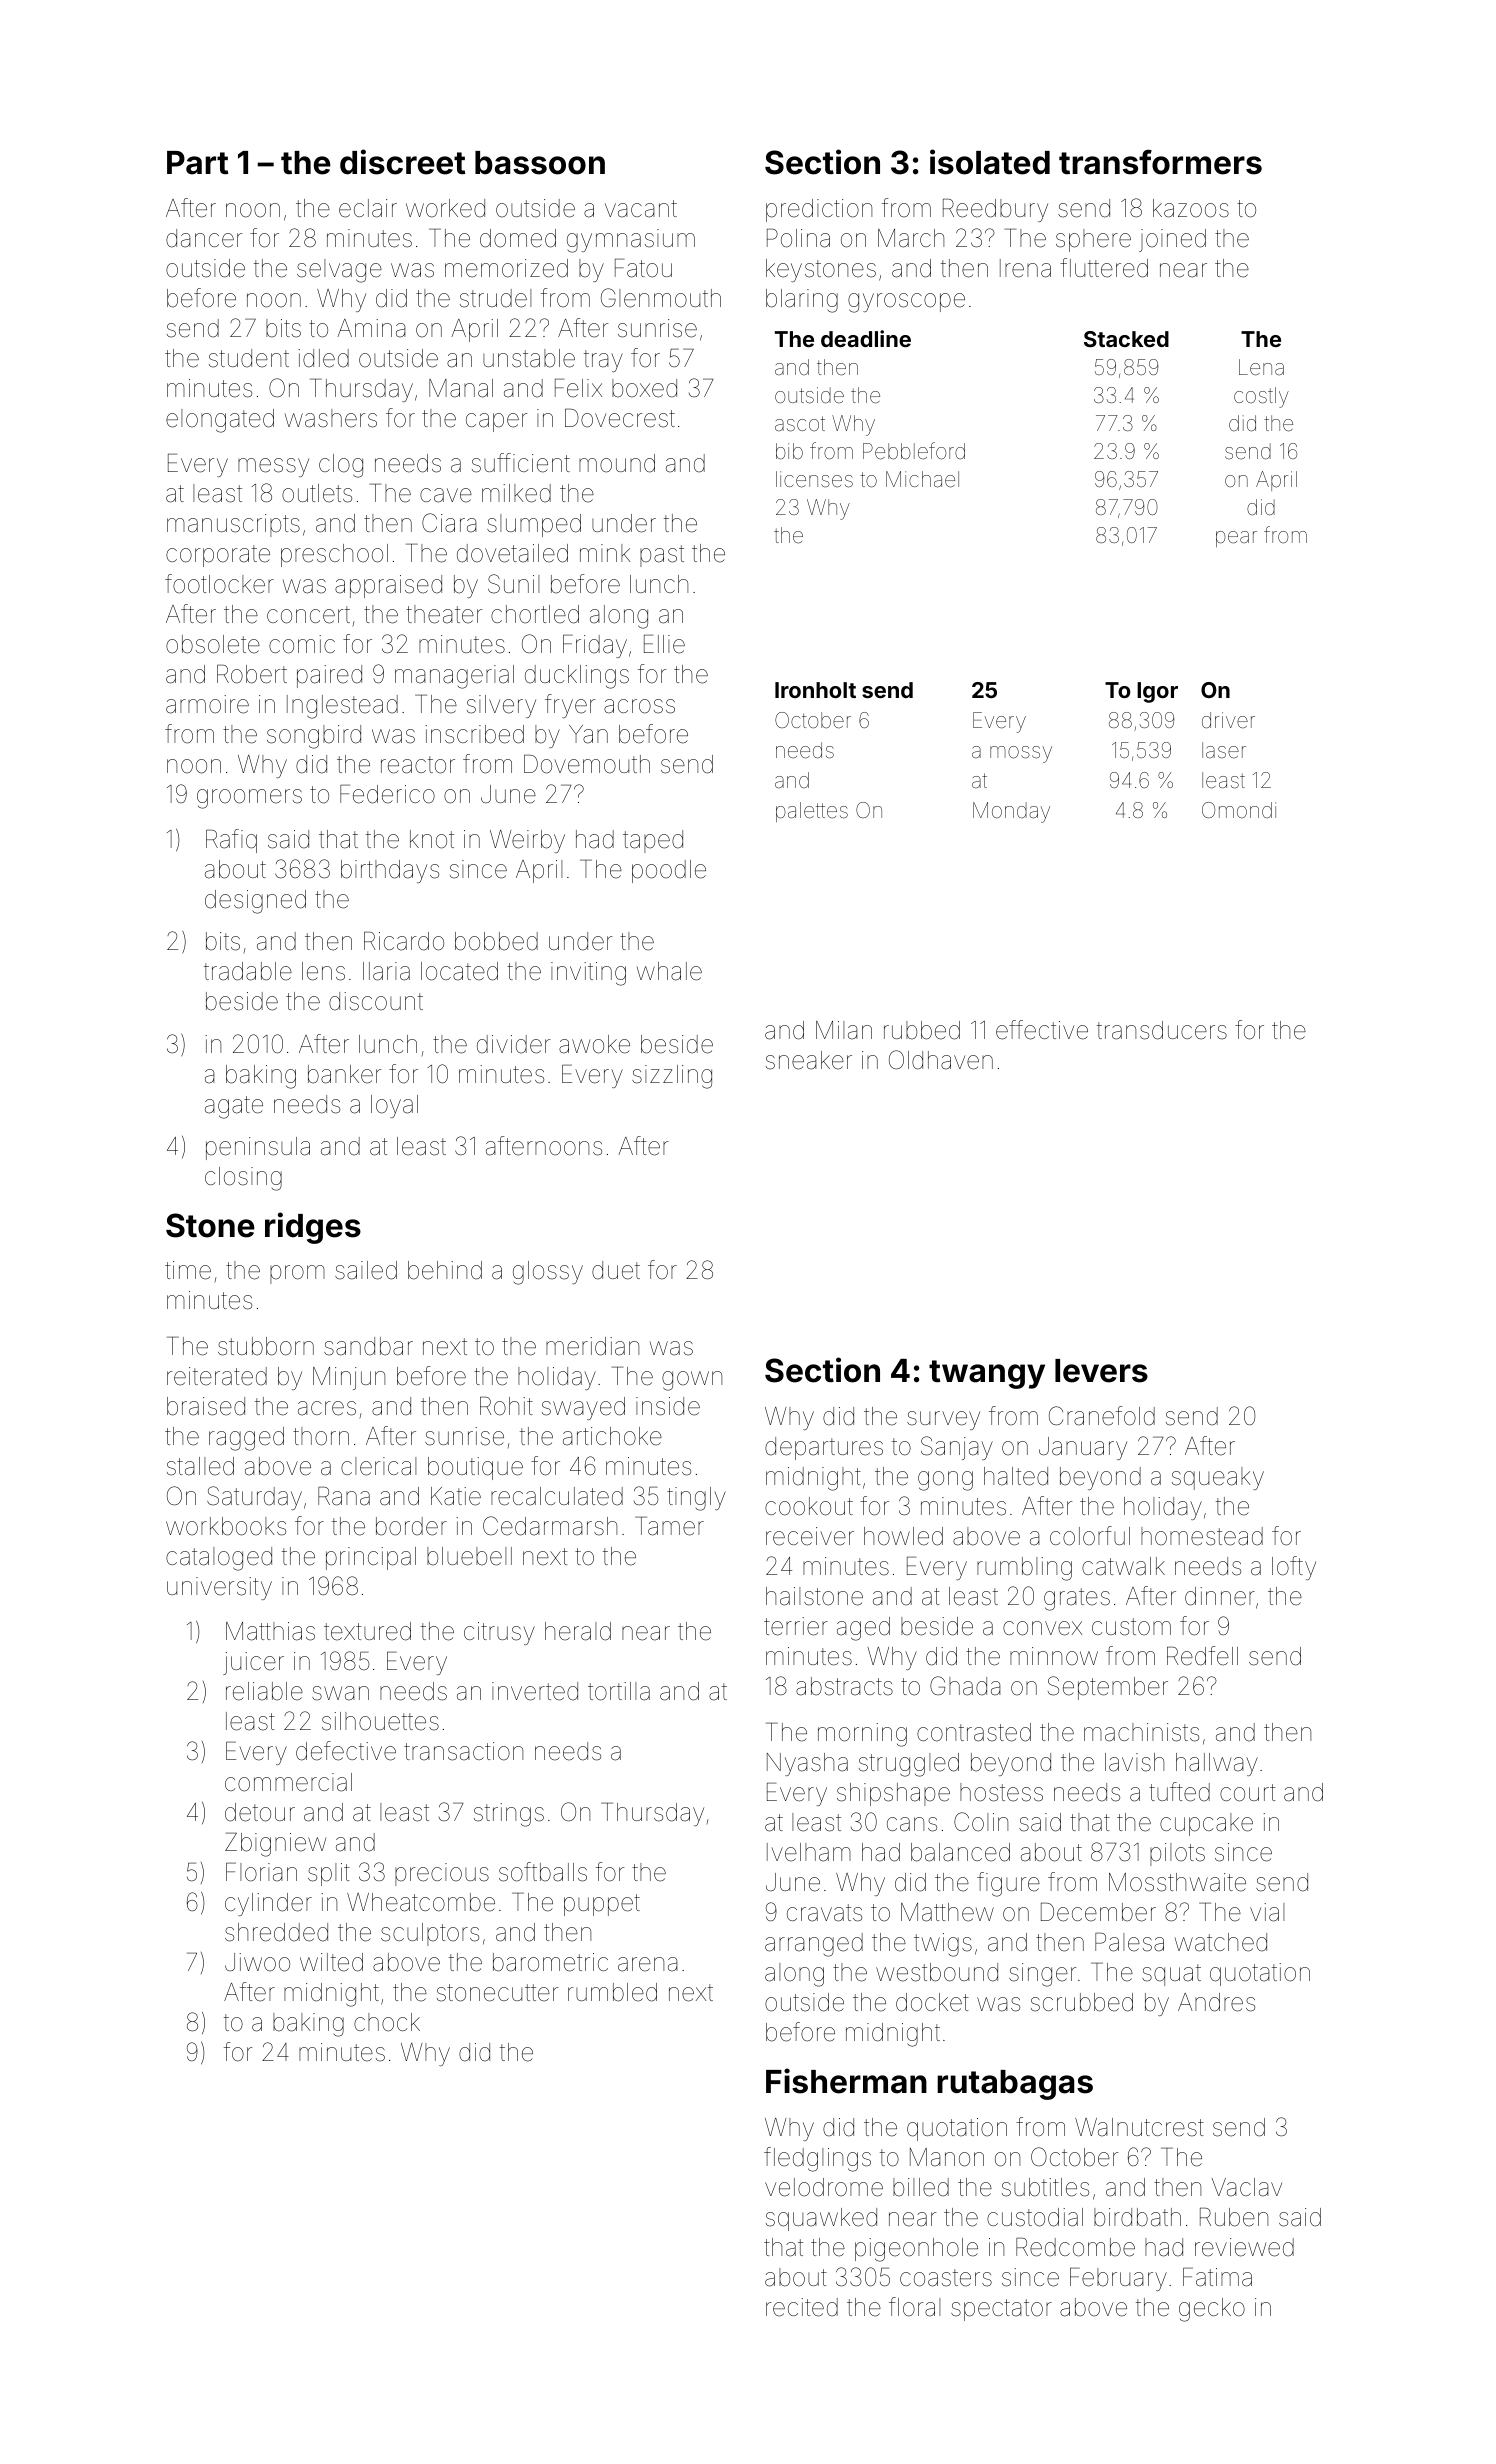 This image has height=2464, width=1496. What do you see at coordinates (802, 2307) in the image?
I see `recited` at bounding box center [802, 2307].
